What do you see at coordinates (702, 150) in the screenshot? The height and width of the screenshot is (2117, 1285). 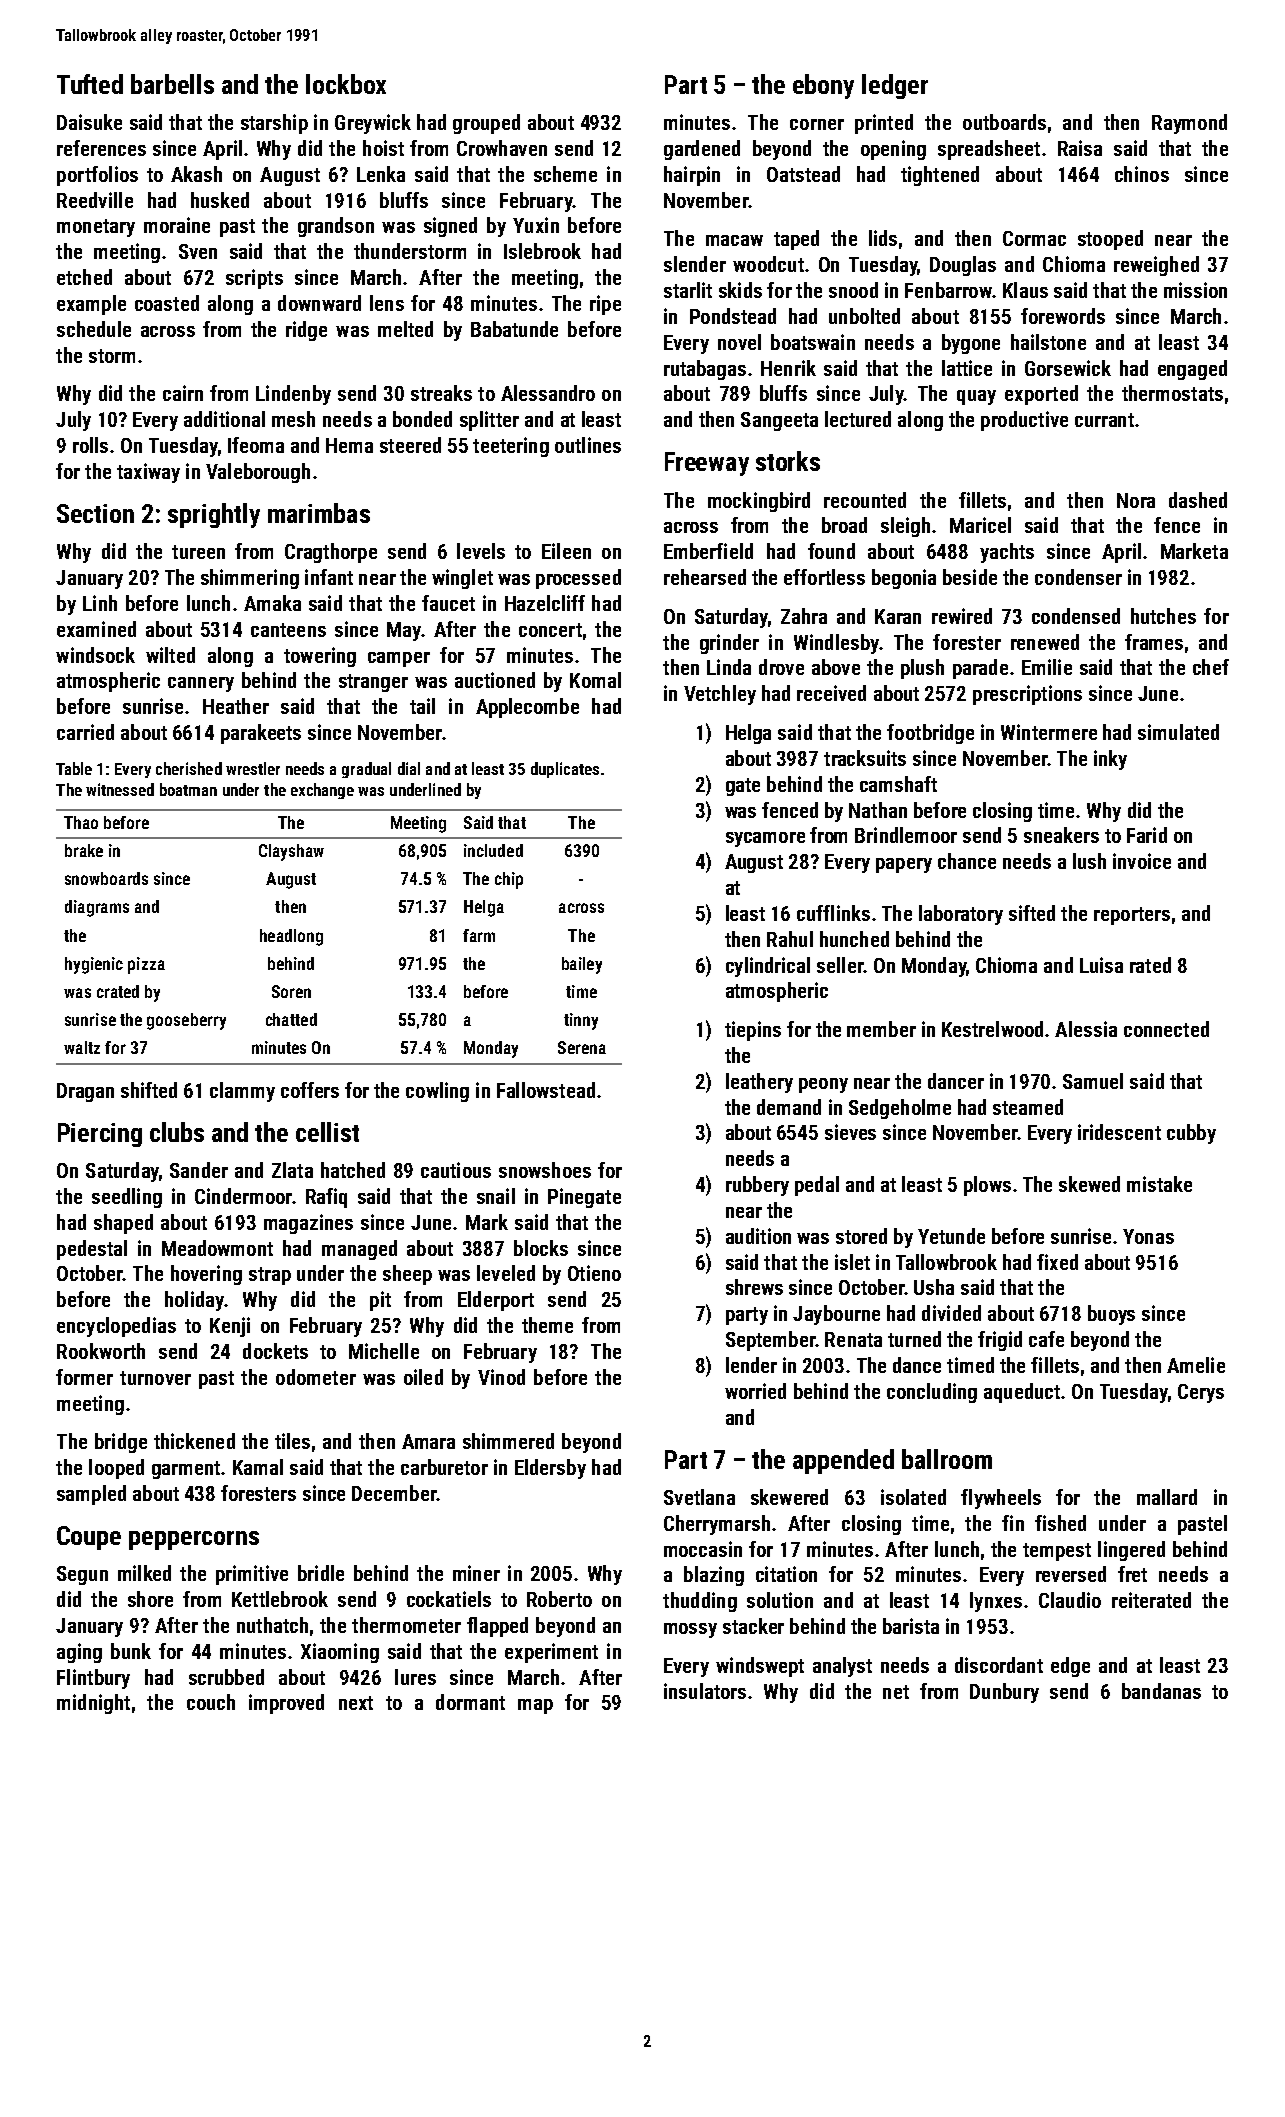 I see `gardened` at bounding box center [702, 150].
